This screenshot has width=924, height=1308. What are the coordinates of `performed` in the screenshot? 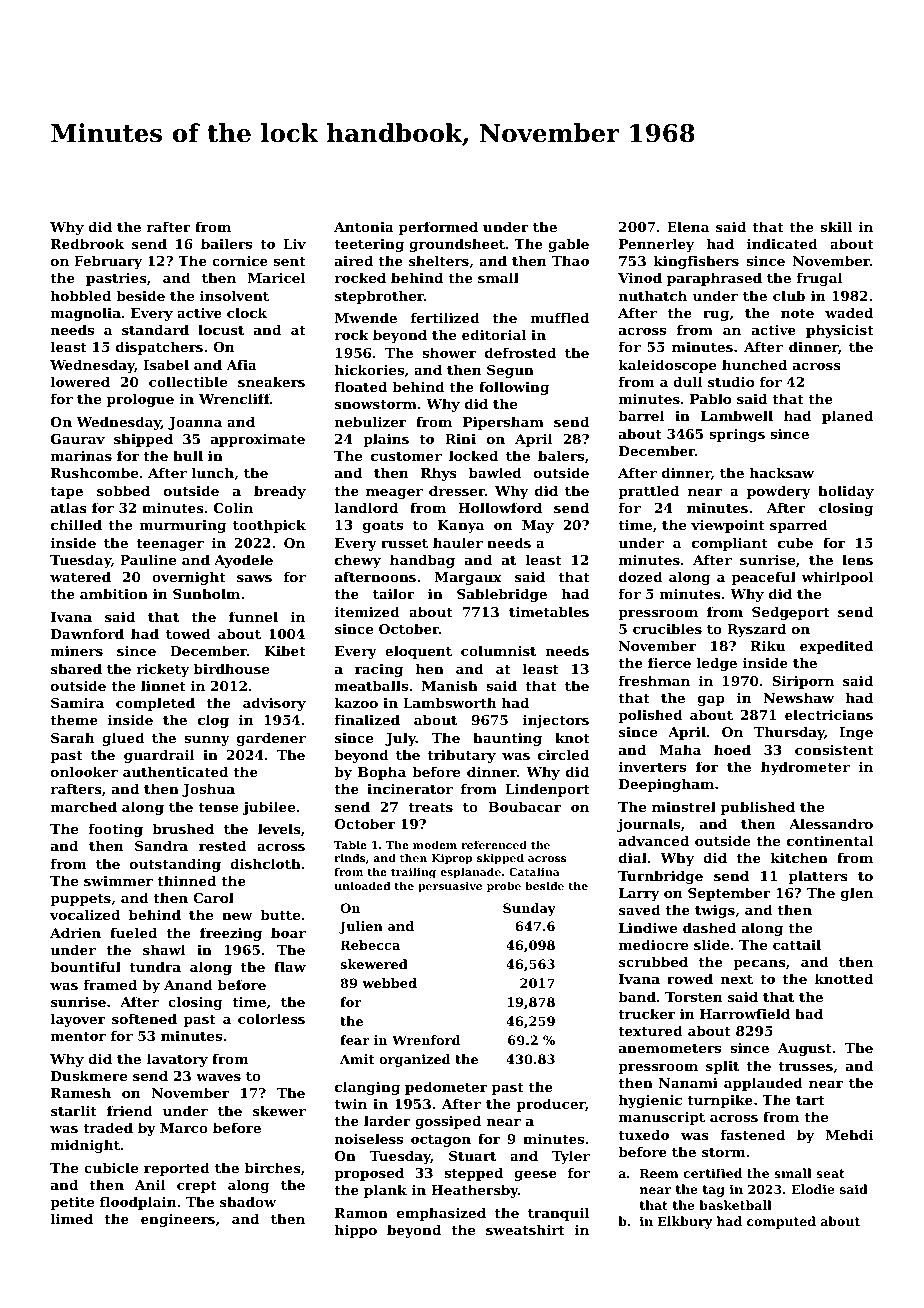 It's located at (438, 228).
